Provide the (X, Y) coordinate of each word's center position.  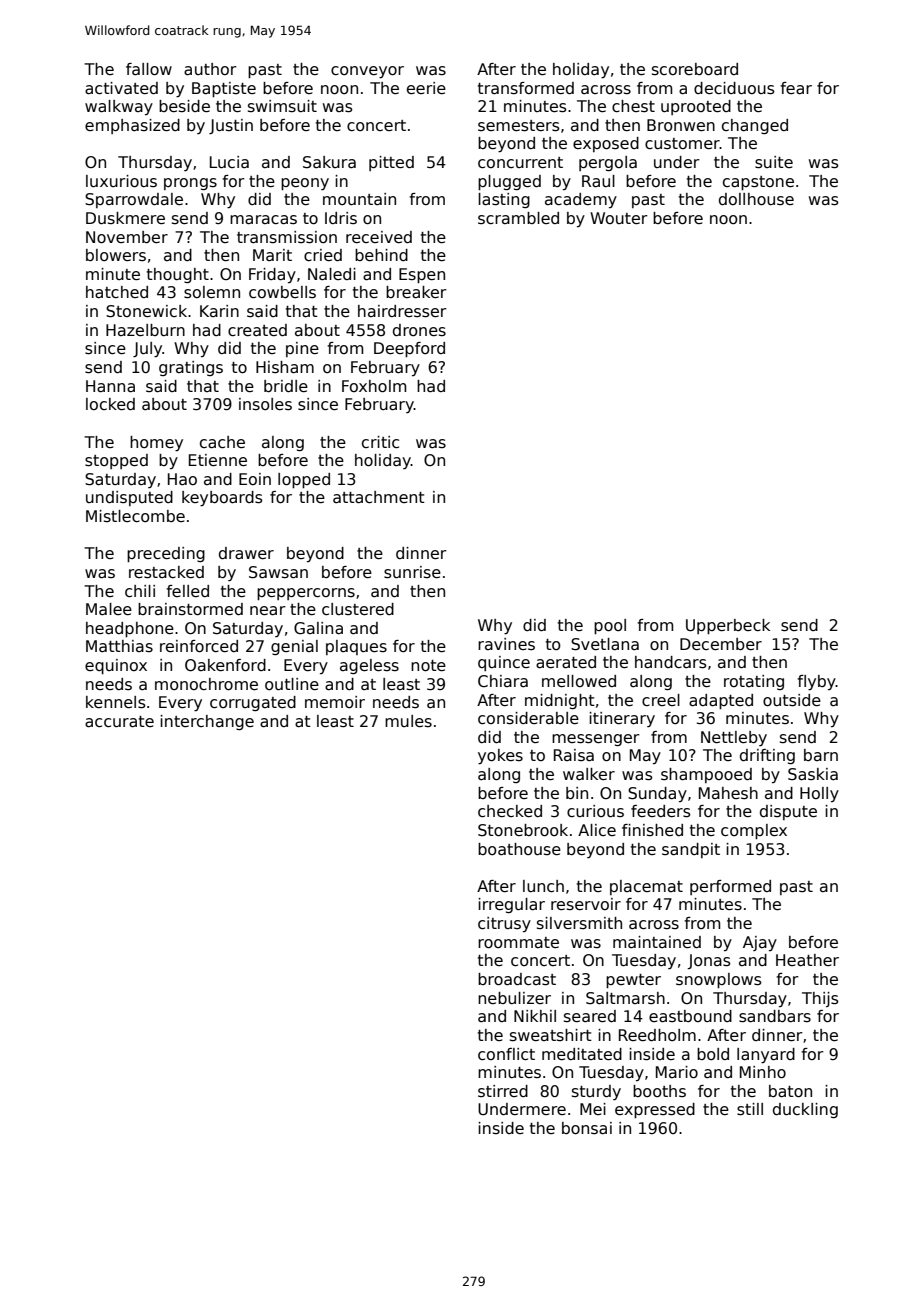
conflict (506, 1054)
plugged (509, 182)
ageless (369, 666)
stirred (503, 1091)
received (379, 237)
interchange (207, 722)
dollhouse (756, 199)
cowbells (282, 292)
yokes (500, 757)
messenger (596, 740)
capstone (758, 183)
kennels (116, 702)
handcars (671, 662)
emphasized (132, 126)
